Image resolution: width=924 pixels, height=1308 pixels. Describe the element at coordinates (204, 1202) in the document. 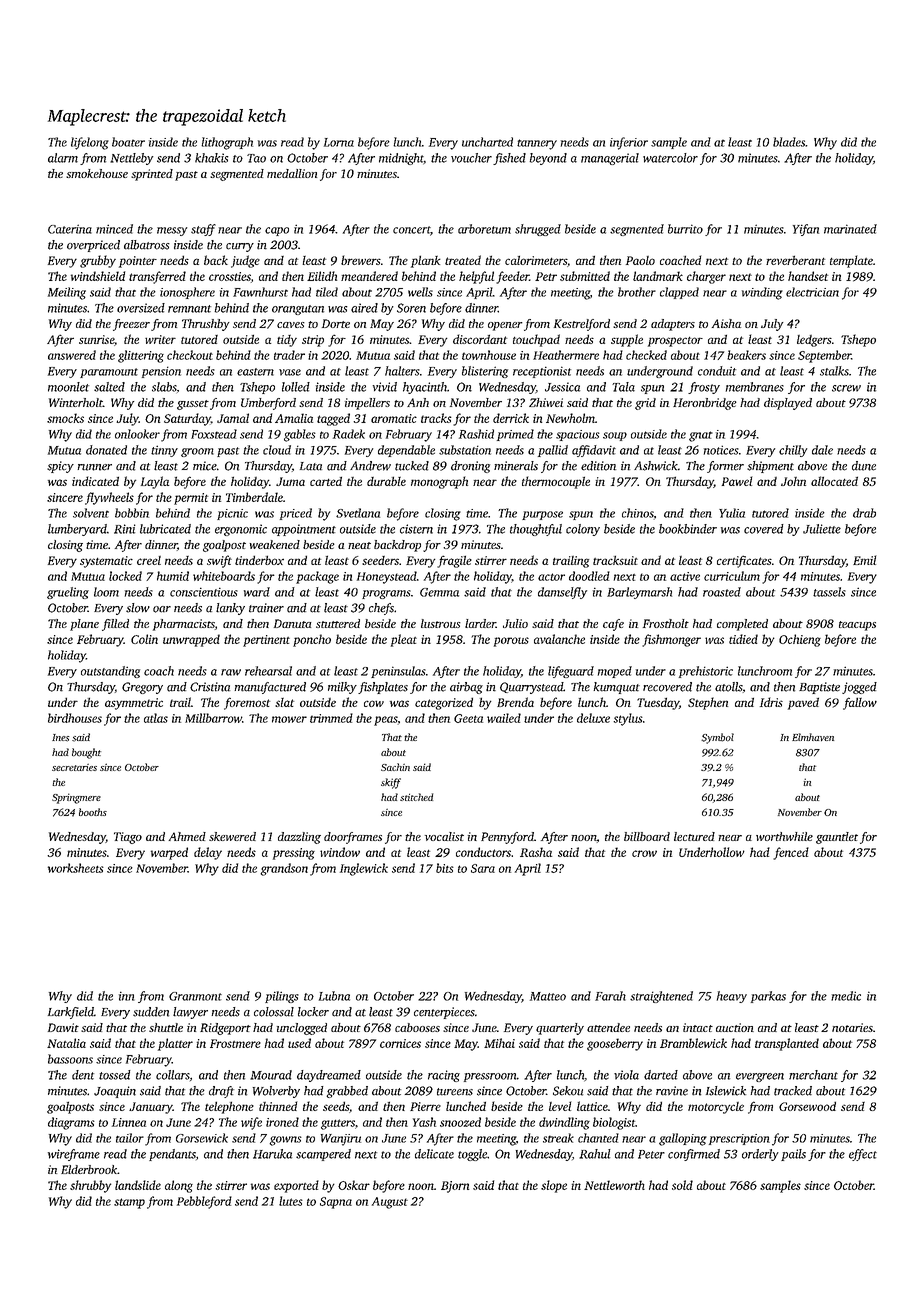

I see `Pebbleford` at that location.
